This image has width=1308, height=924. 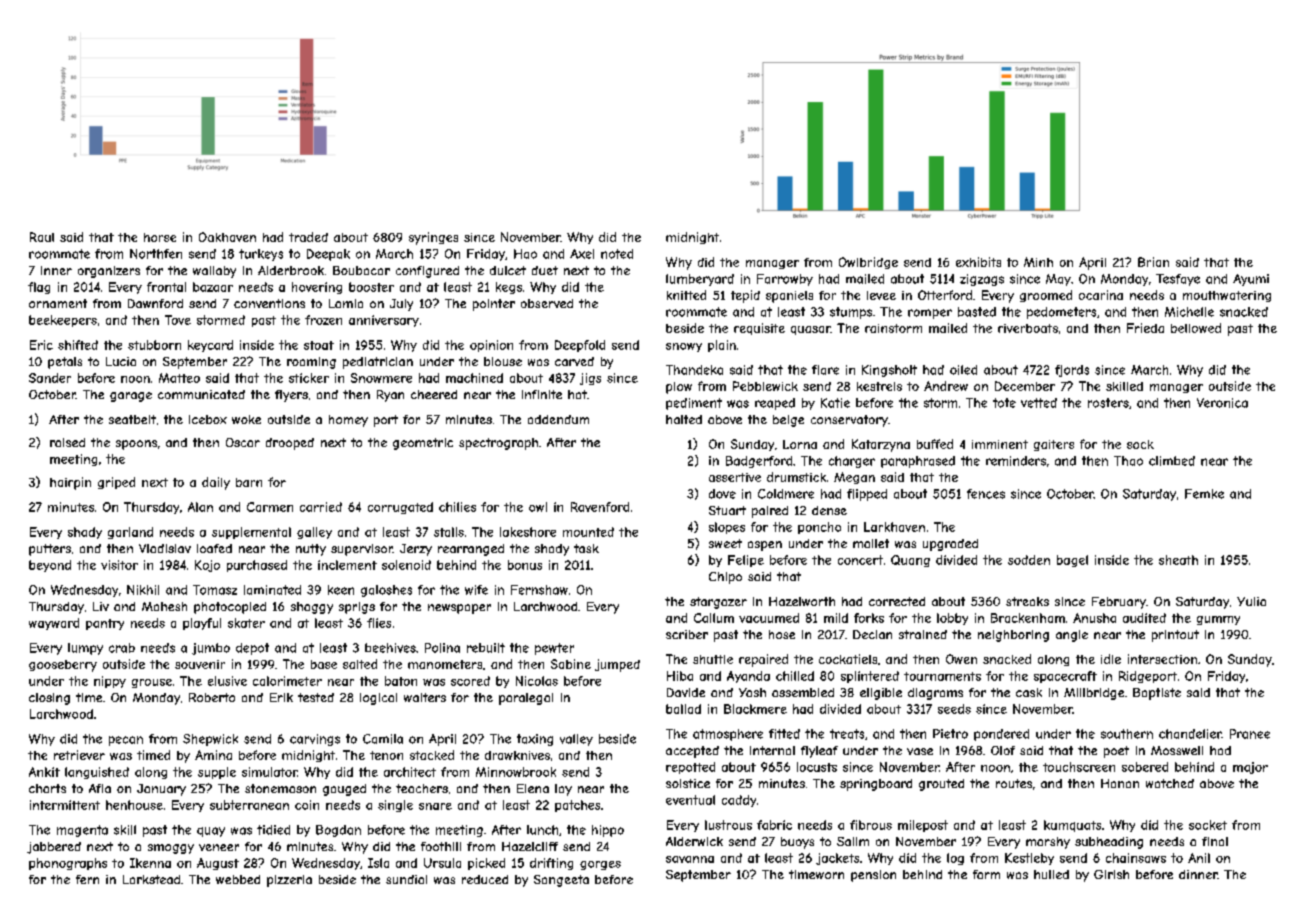 What do you see at coordinates (1189, 312) in the image?
I see `Michelle` at bounding box center [1189, 312].
